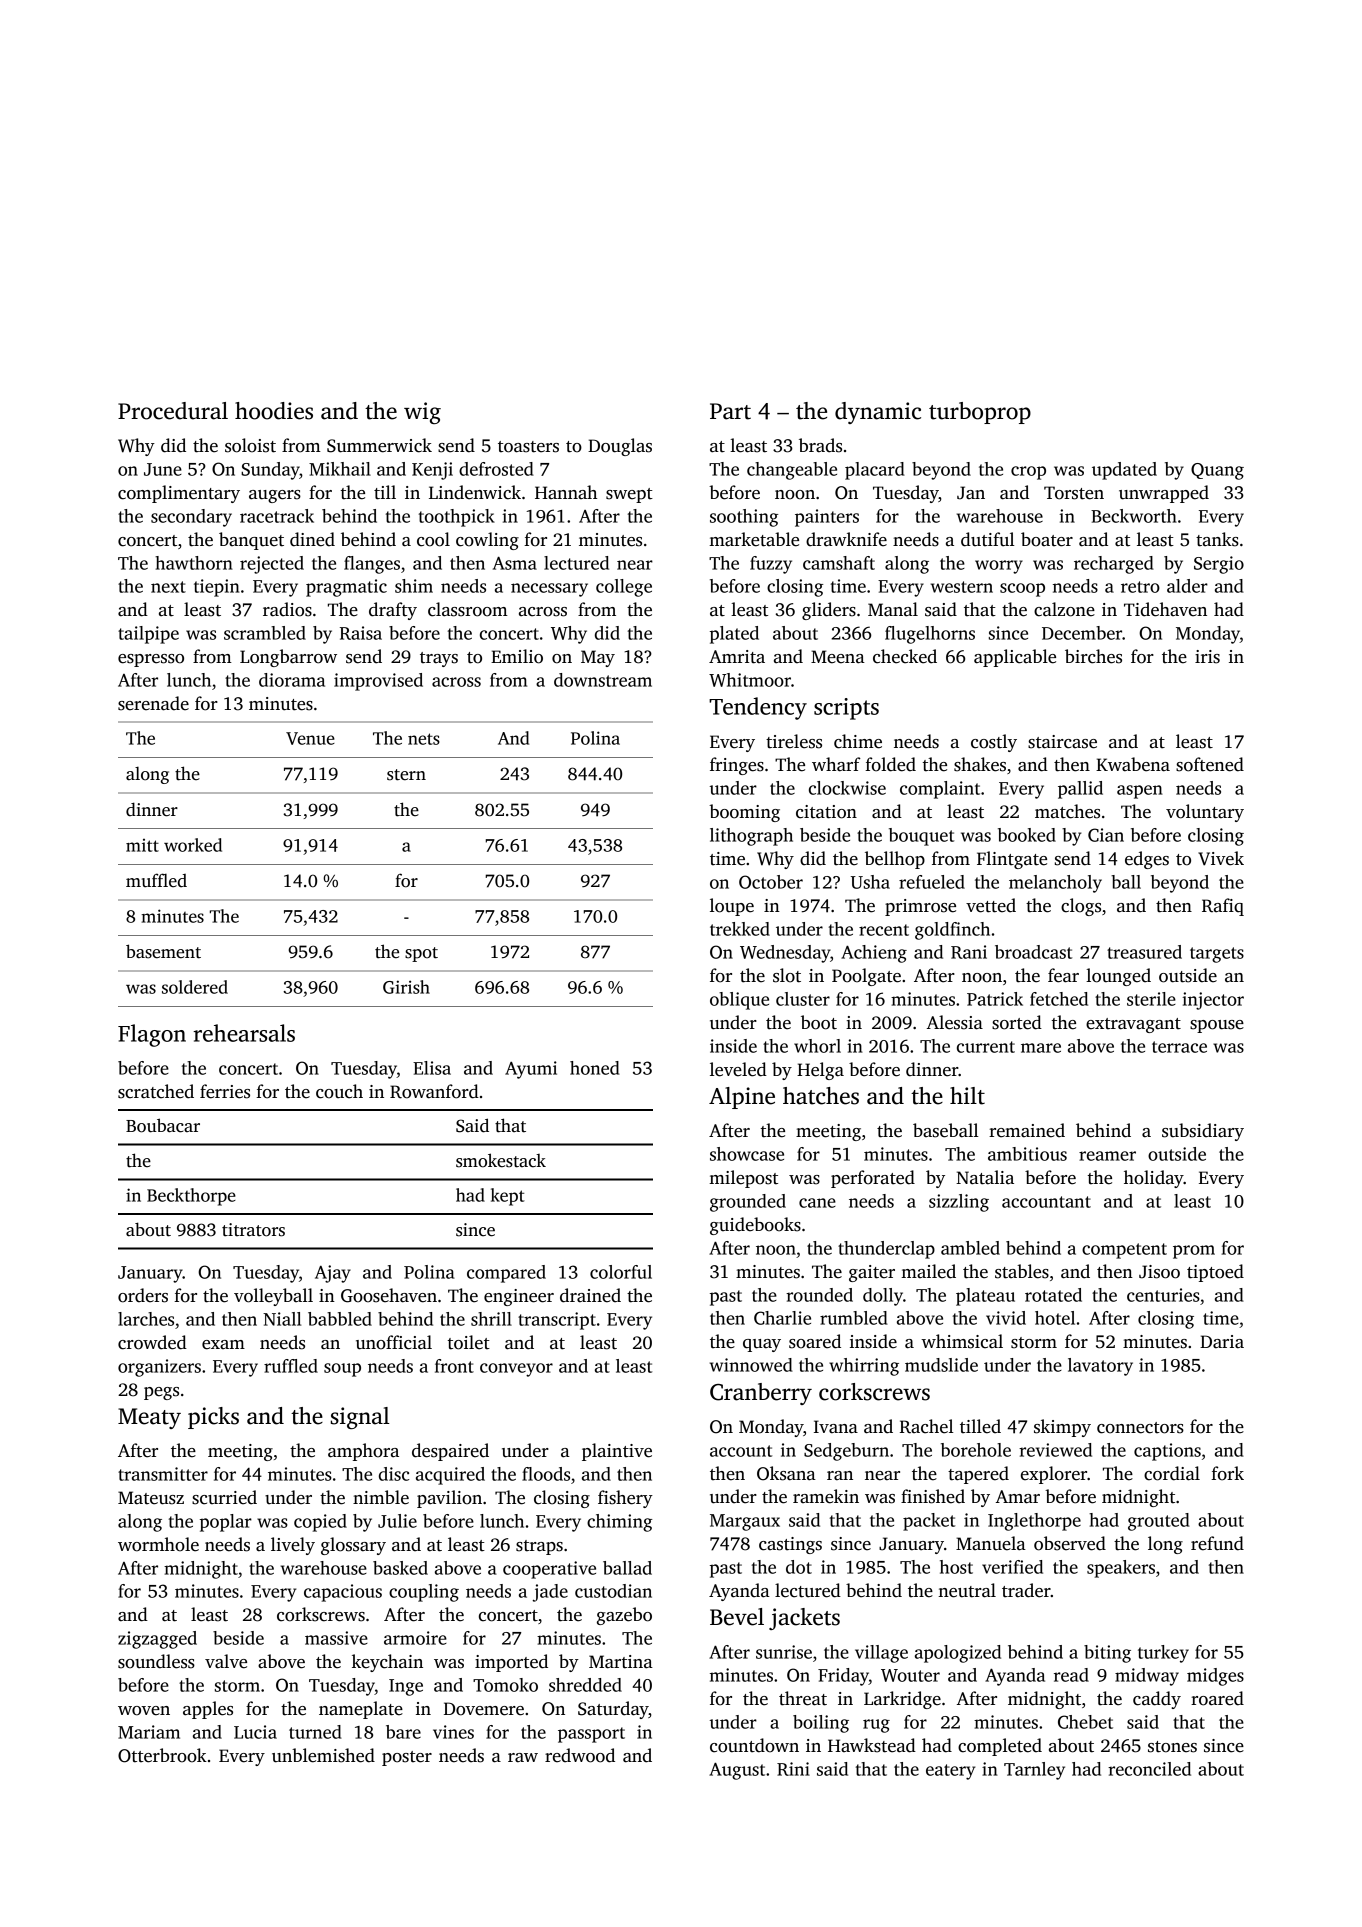 The width and height of the document is (1362, 1927). Describe the element at coordinates (987, 539) in the document. I see `dutiful` at that location.
